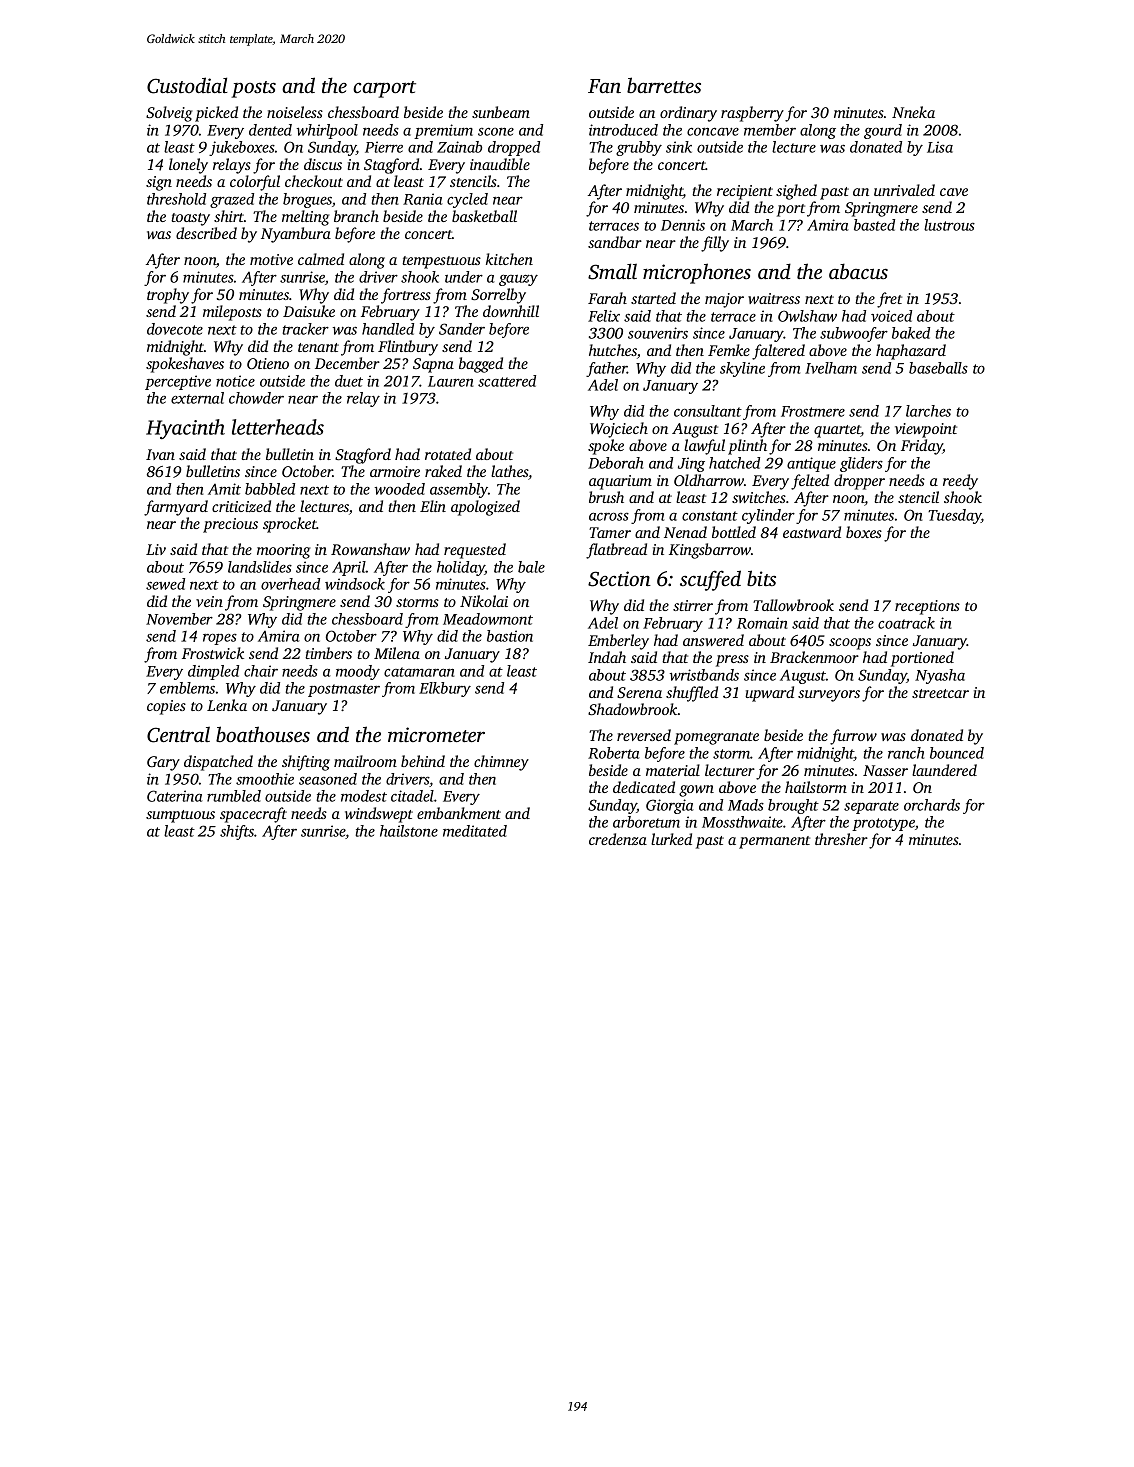  Describe the element at coordinates (419, 672) in the screenshot. I see `catamaran` at that location.
